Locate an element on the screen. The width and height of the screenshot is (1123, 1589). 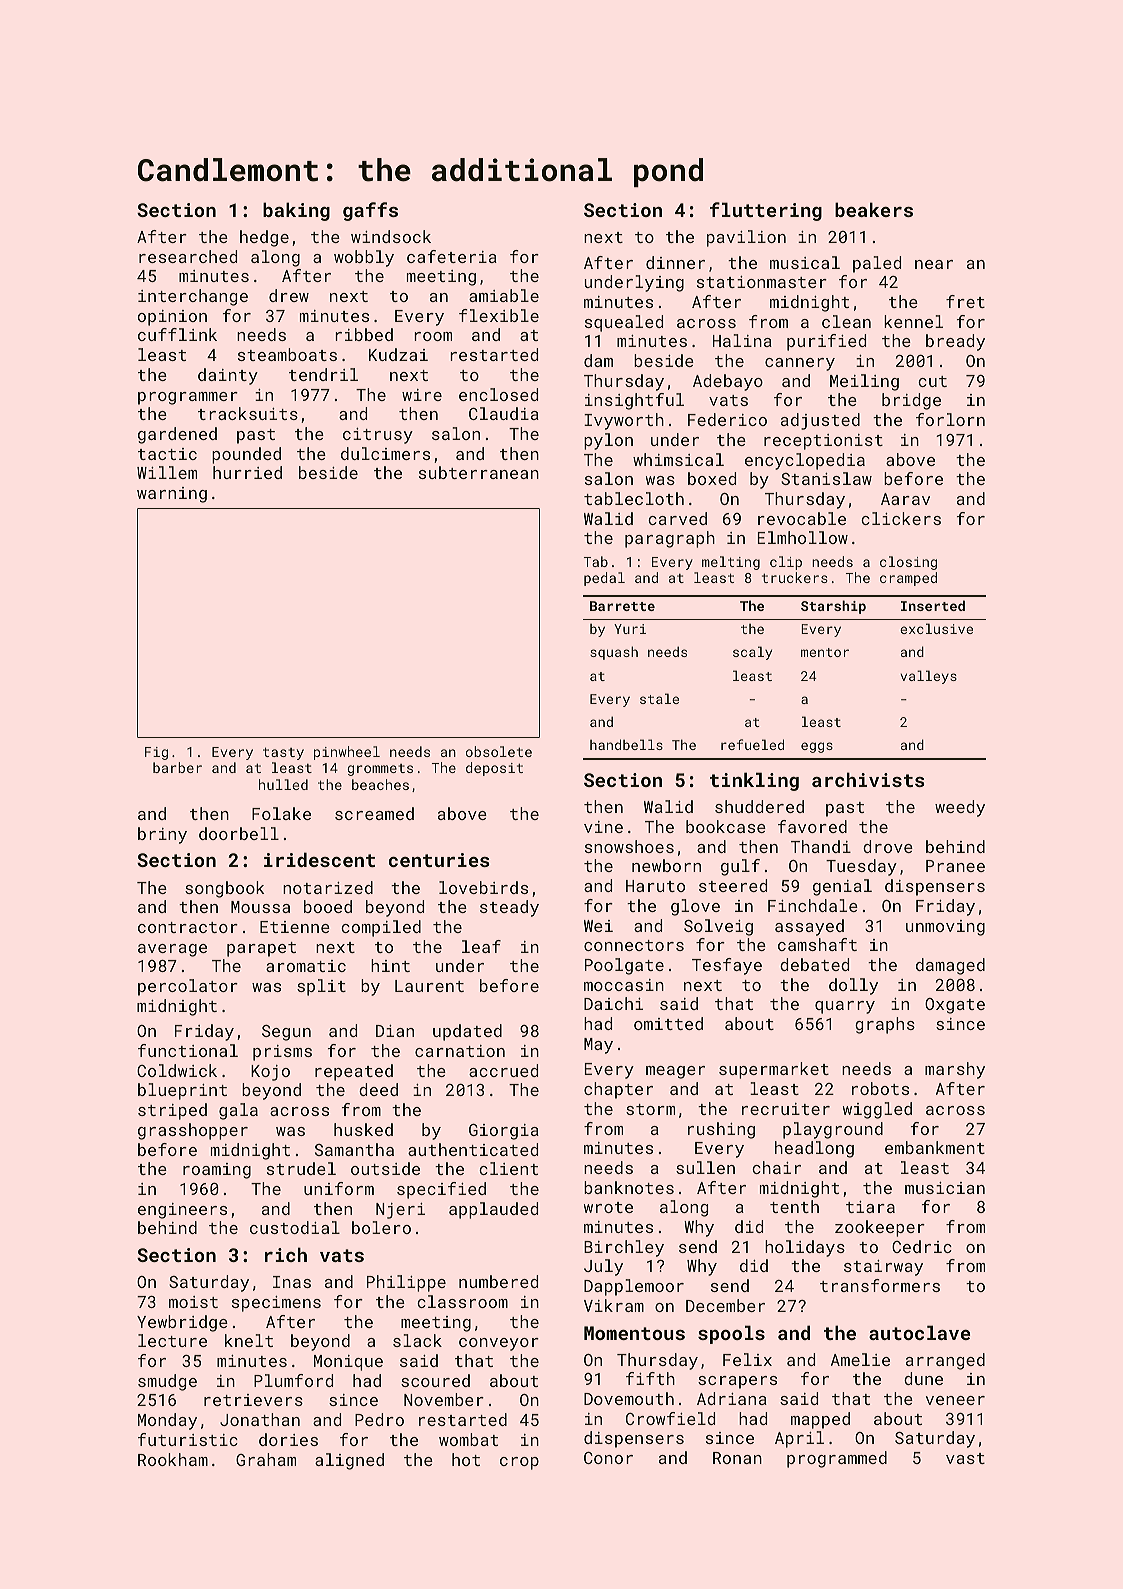
crop is located at coordinates (519, 1463).
